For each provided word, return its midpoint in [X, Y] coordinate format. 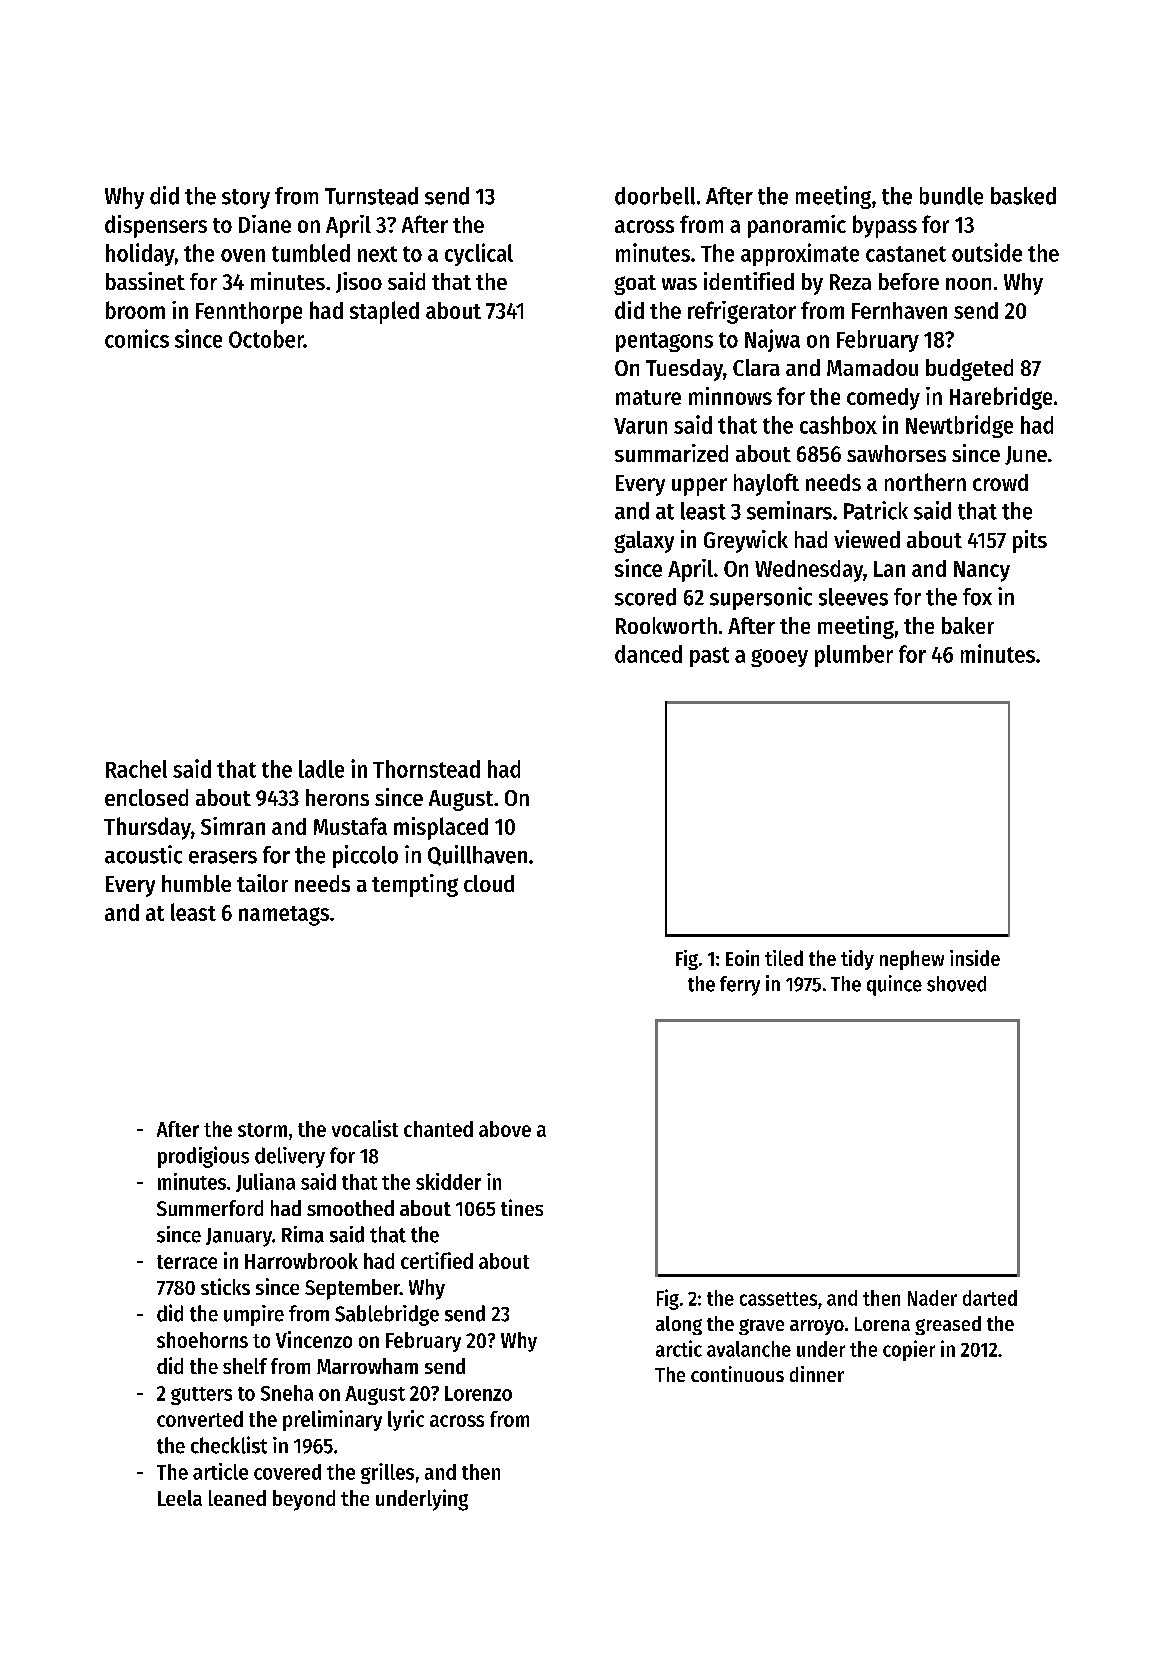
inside [975, 958]
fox [977, 597]
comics [137, 338]
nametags [284, 916]
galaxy [644, 542]
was [679, 284]
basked [1023, 196]
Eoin [742, 958]
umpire [254, 1315]
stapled [384, 312]
